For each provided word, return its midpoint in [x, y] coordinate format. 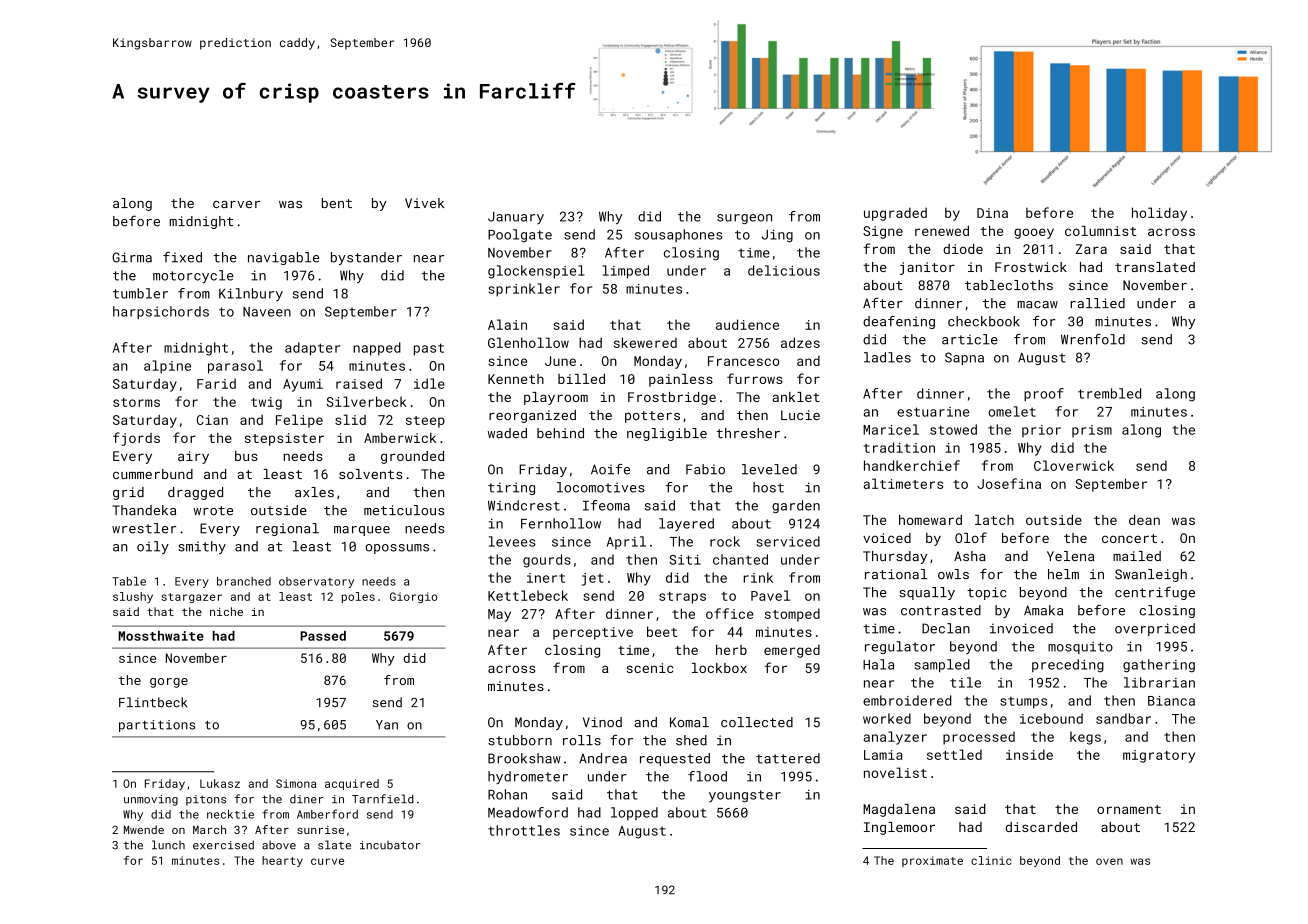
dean [1144, 520]
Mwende [144, 829]
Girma [132, 257]
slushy [133, 597]
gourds [547, 561]
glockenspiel [536, 272]
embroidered [907, 700]
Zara [1091, 249]
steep [425, 422]
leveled [769, 469]
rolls [582, 740]
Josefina [1009, 483]
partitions [157, 726]
